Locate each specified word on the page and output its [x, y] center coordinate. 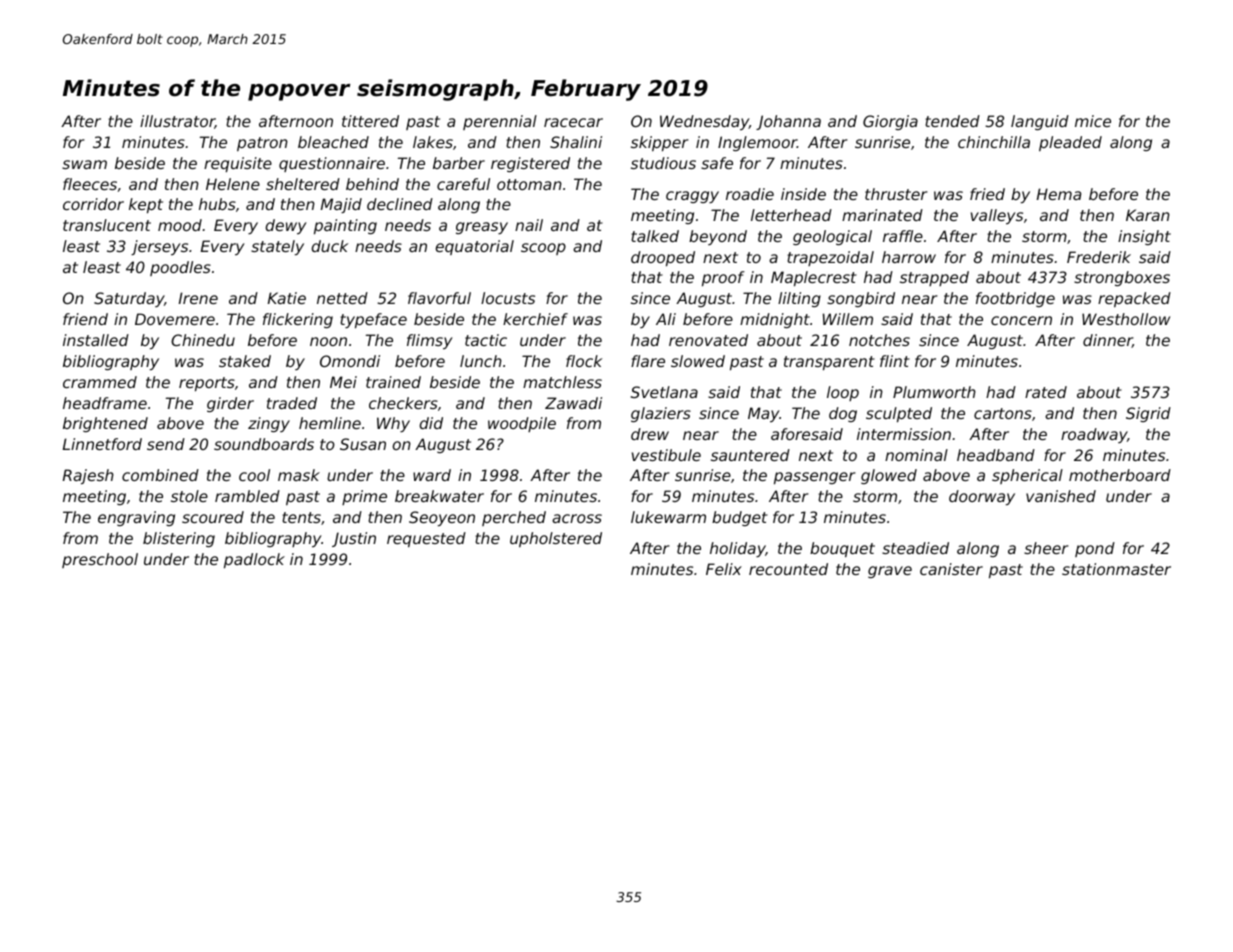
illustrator [177, 122]
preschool [100, 560]
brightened [105, 424]
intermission [904, 434]
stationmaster [1116, 569]
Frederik [1099, 257]
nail [529, 225]
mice [1093, 121]
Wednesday [704, 122]
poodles [180, 268]
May [764, 414]
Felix [724, 569]
